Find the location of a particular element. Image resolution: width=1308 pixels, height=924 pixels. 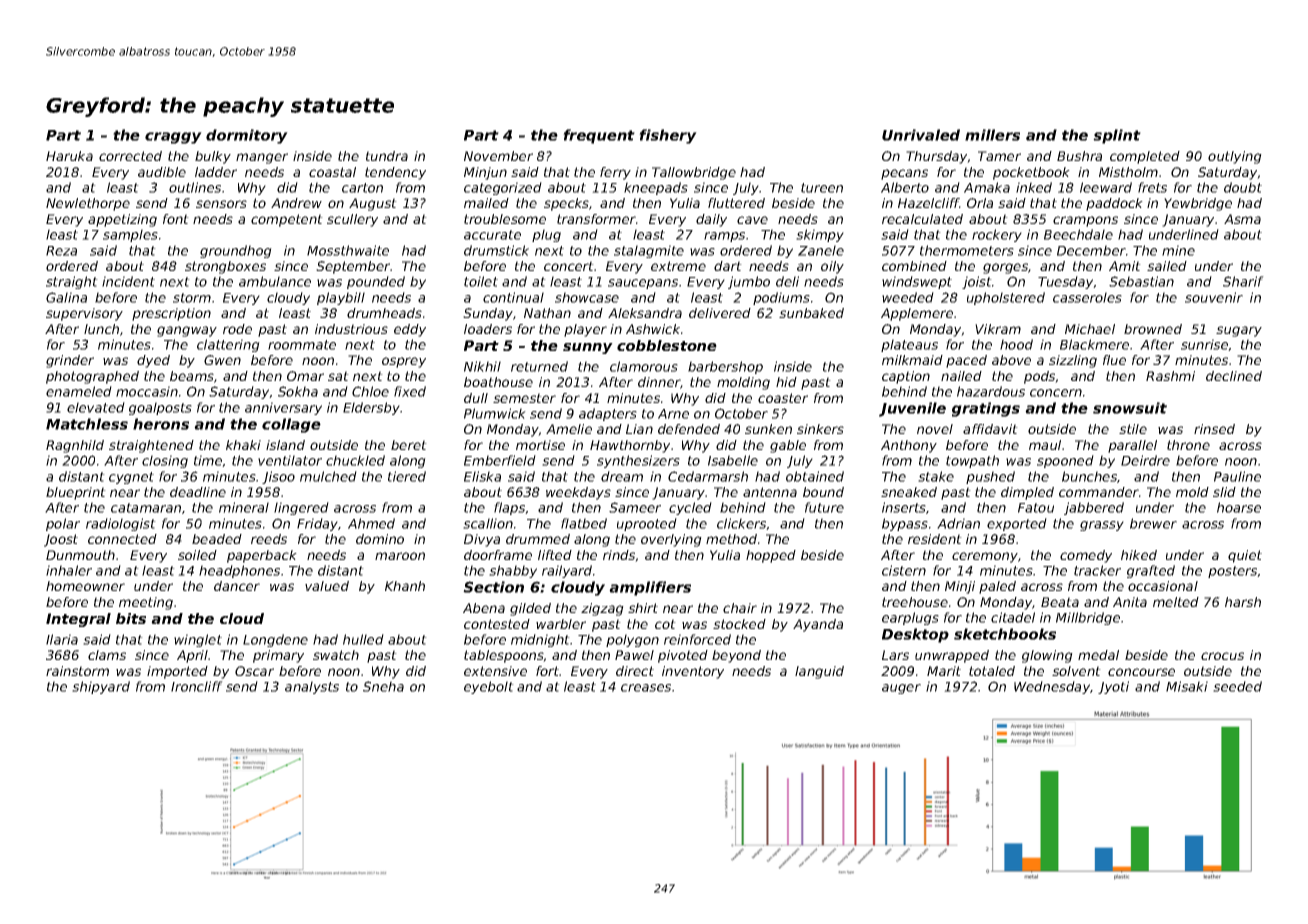

craggy is located at coordinates (173, 138).
